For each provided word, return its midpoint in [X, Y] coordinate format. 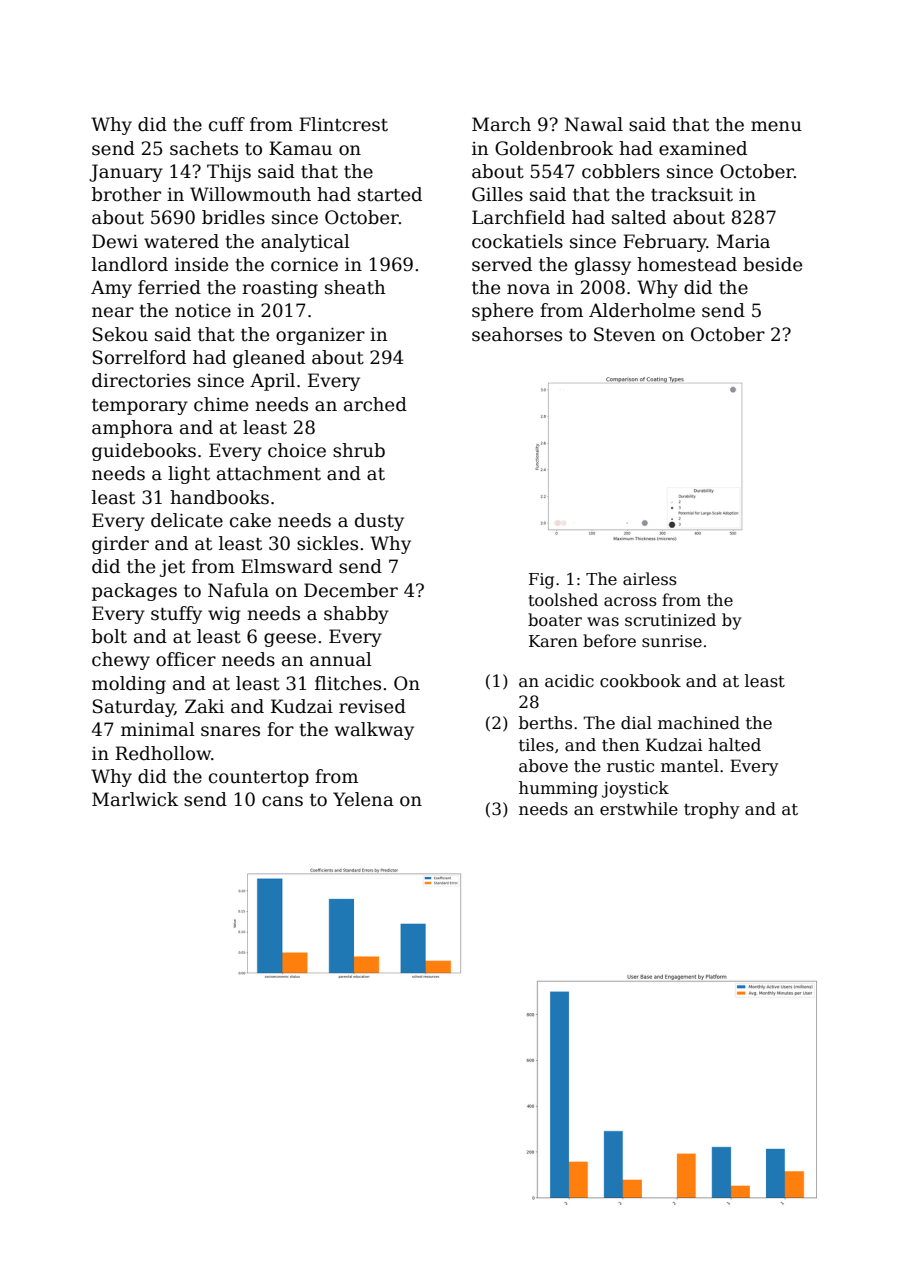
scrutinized [670, 620]
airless [650, 579]
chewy [121, 661]
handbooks [219, 497]
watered [181, 241]
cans [282, 801]
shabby [356, 615]
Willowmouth [250, 194]
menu [776, 126]
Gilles [497, 194]
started [390, 194]
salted [639, 217]
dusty [379, 522]
